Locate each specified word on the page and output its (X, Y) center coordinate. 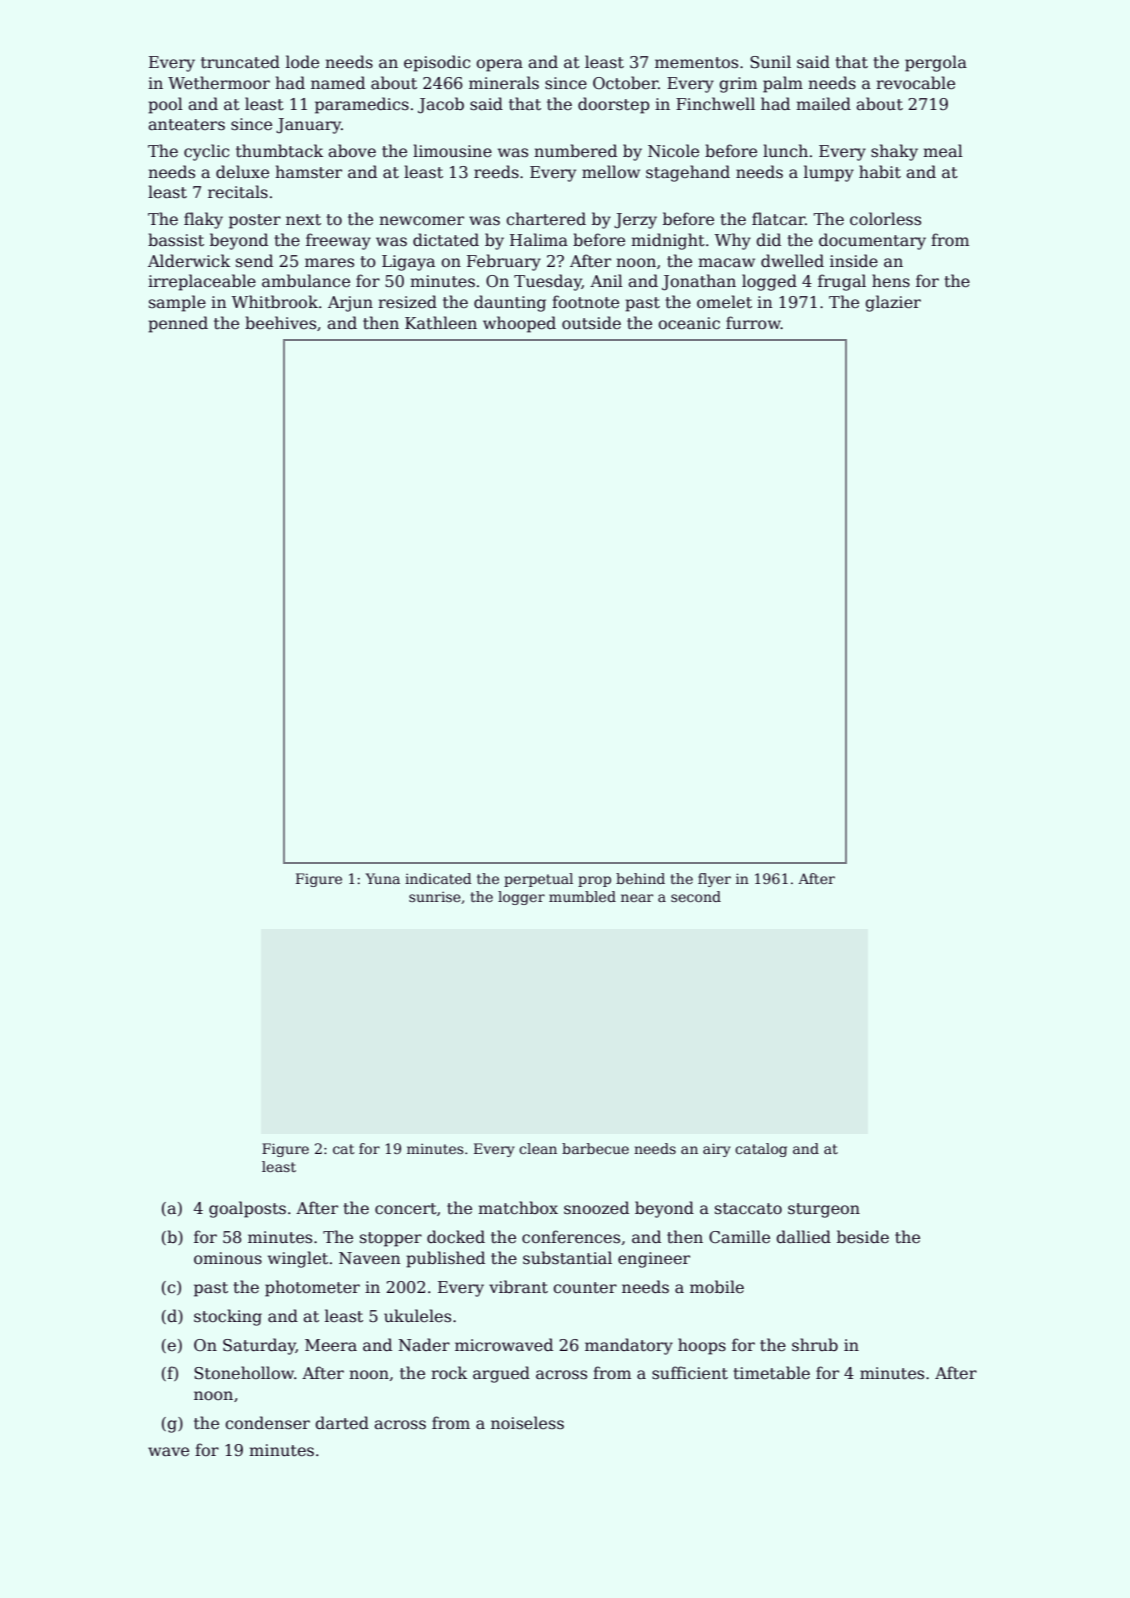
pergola (936, 63)
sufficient (690, 1373)
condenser (267, 1423)
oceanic (689, 323)
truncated (240, 62)
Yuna (383, 878)
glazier (893, 303)
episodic (437, 63)
